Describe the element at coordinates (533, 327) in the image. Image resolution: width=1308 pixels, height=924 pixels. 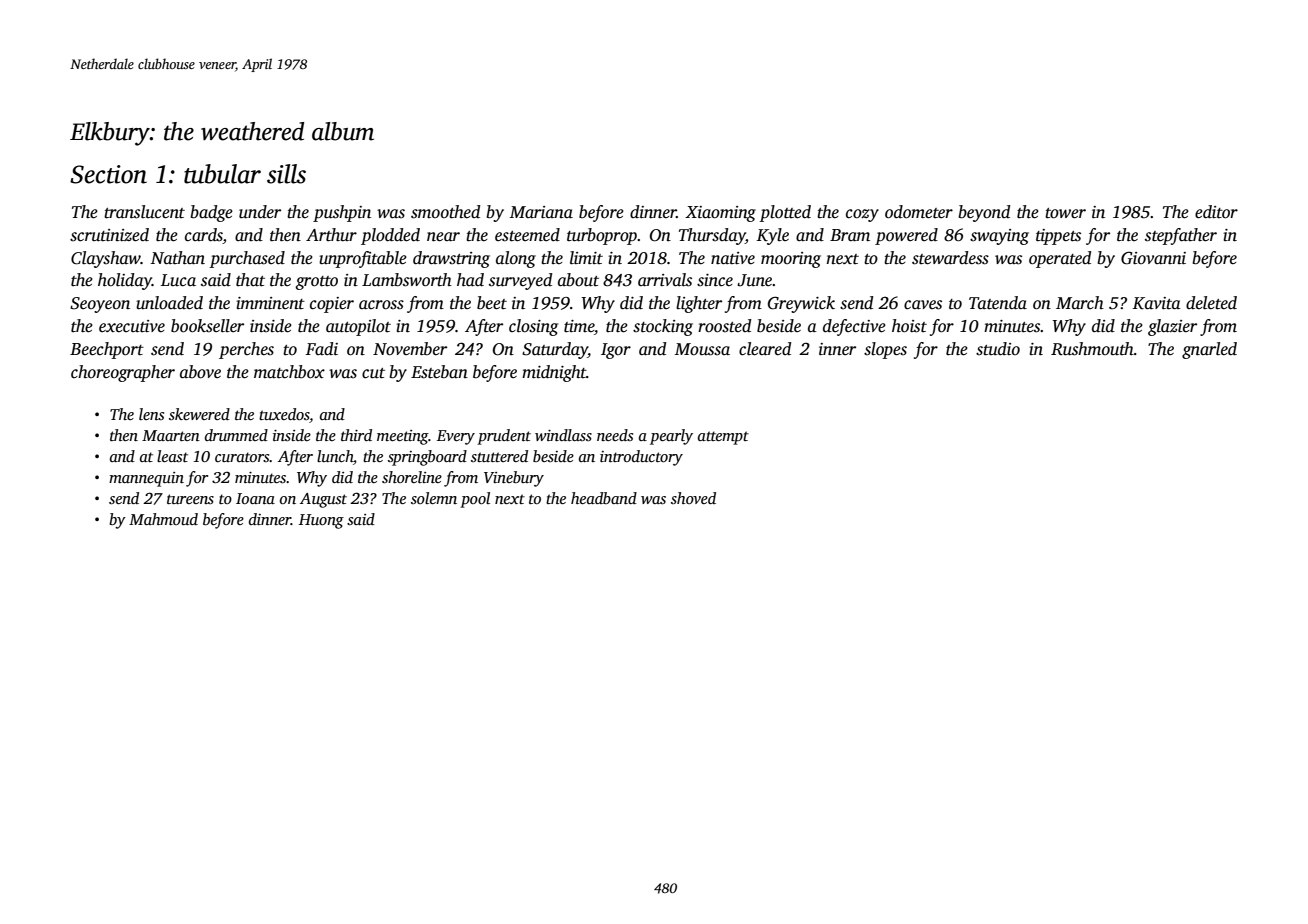
I see `closing` at that location.
